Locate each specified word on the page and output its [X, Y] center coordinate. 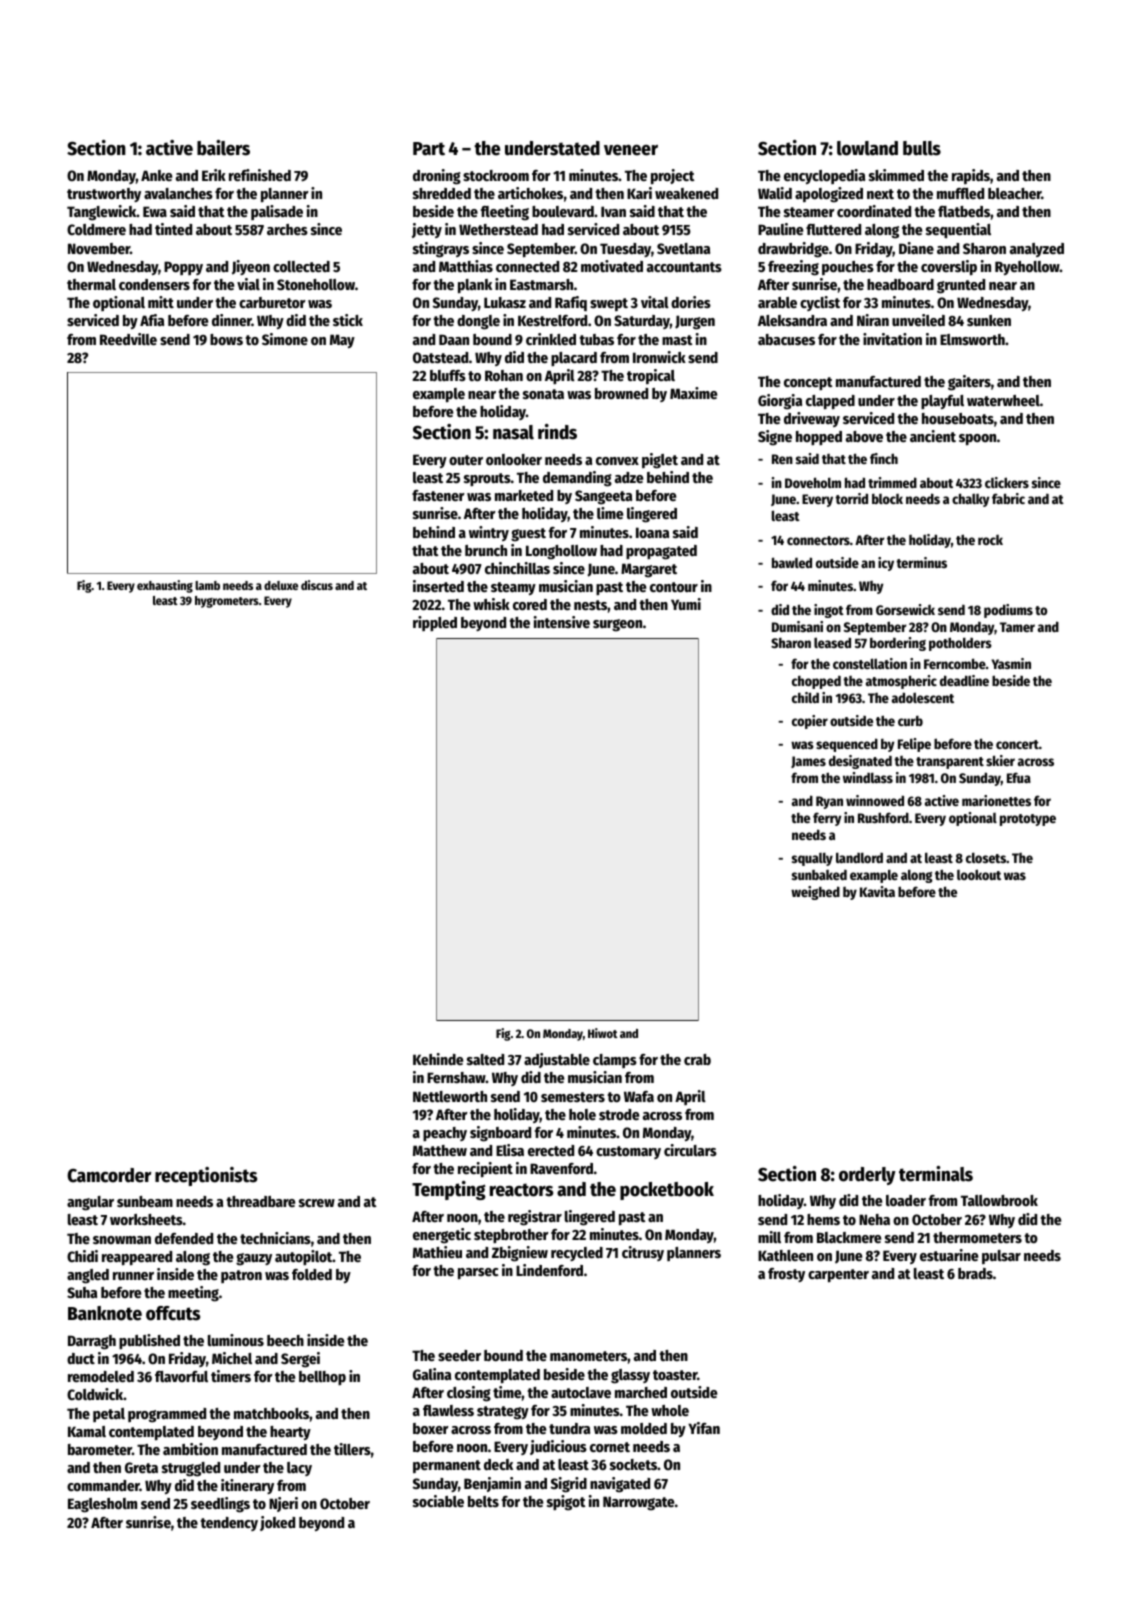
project [673, 177]
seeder [459, 1355]
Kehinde [438, 1059]
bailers [223, 148]
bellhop [322, 1378]
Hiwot [603, 1033]
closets [986, 857]
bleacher [1015, 193]
